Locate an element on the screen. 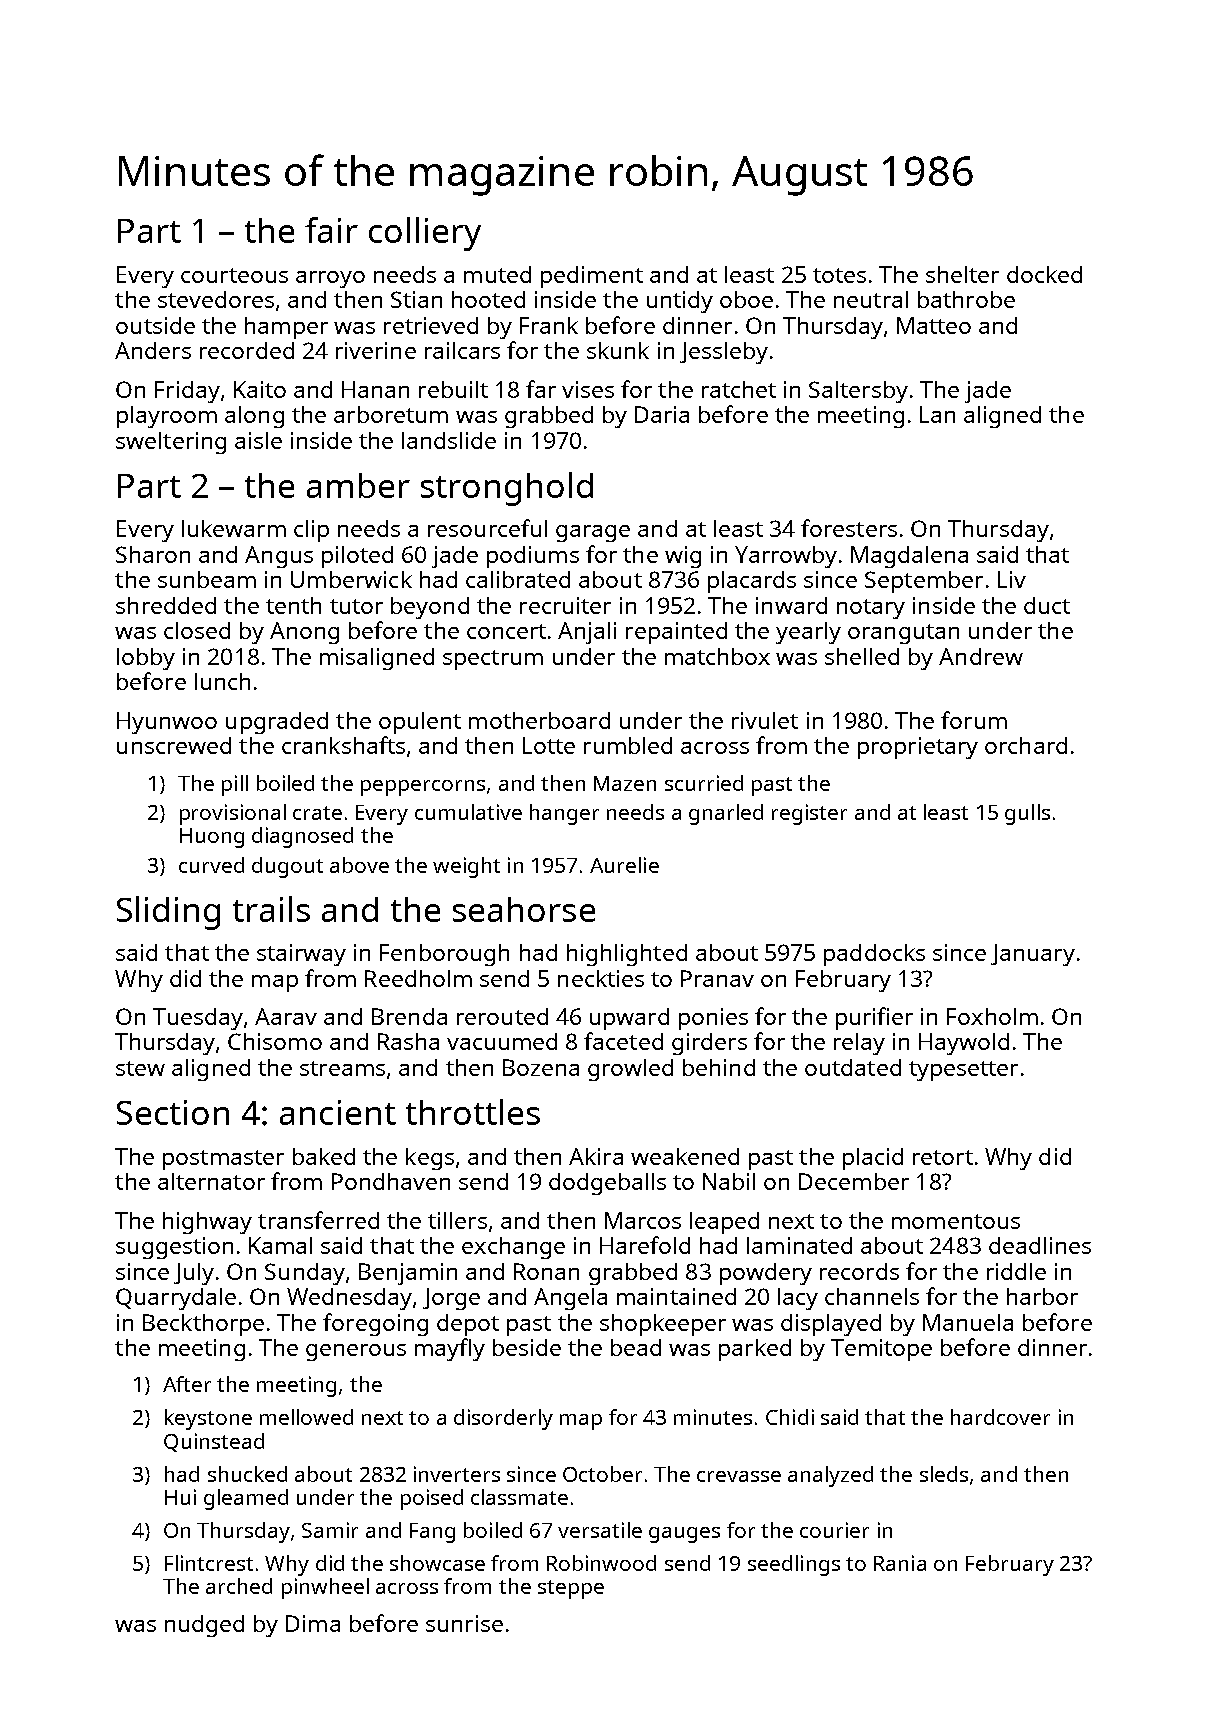  nudged is located at coordinates (204, 1626).
